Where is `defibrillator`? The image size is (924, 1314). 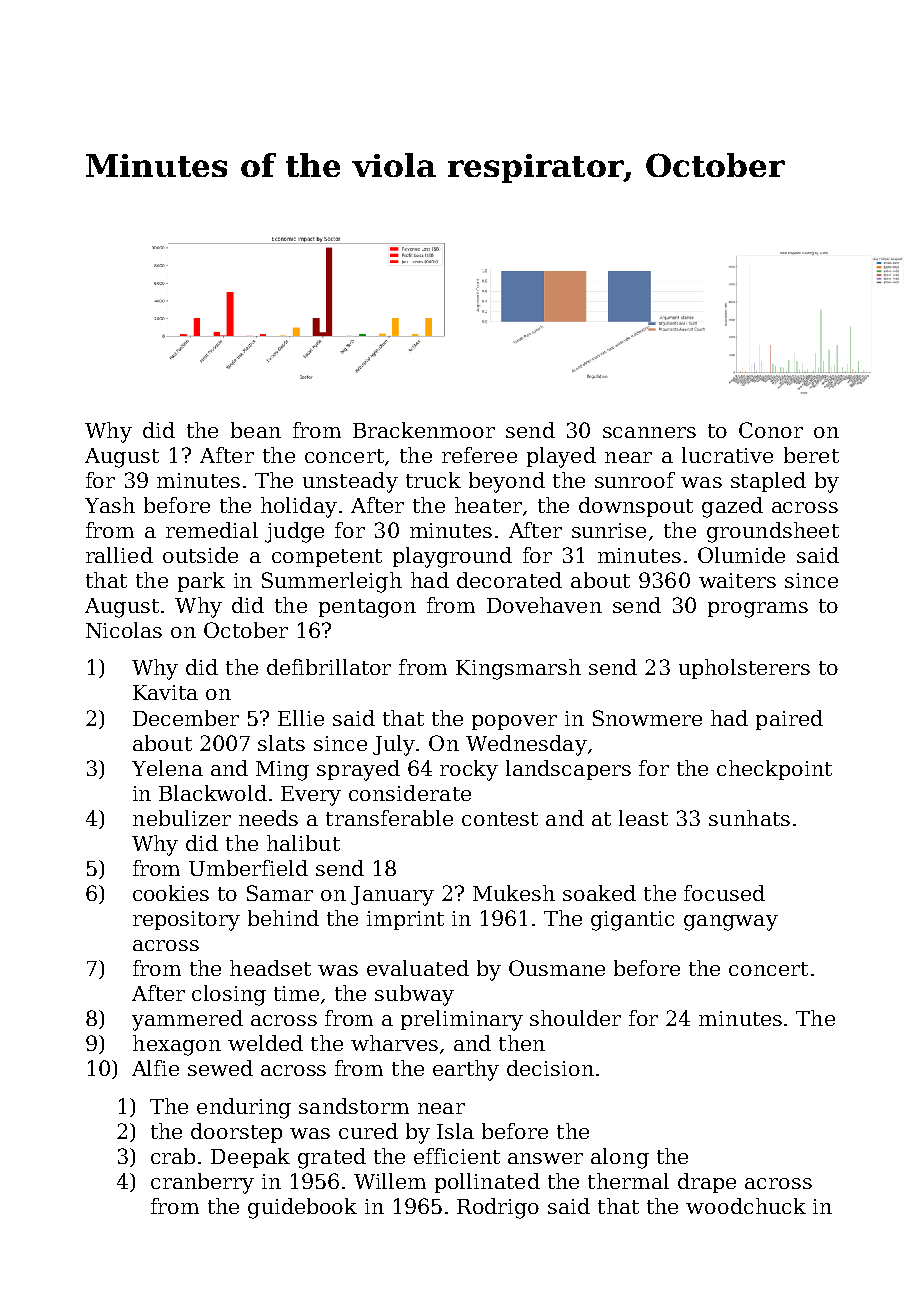 defibrillator is located at coordinates (329, 667).
